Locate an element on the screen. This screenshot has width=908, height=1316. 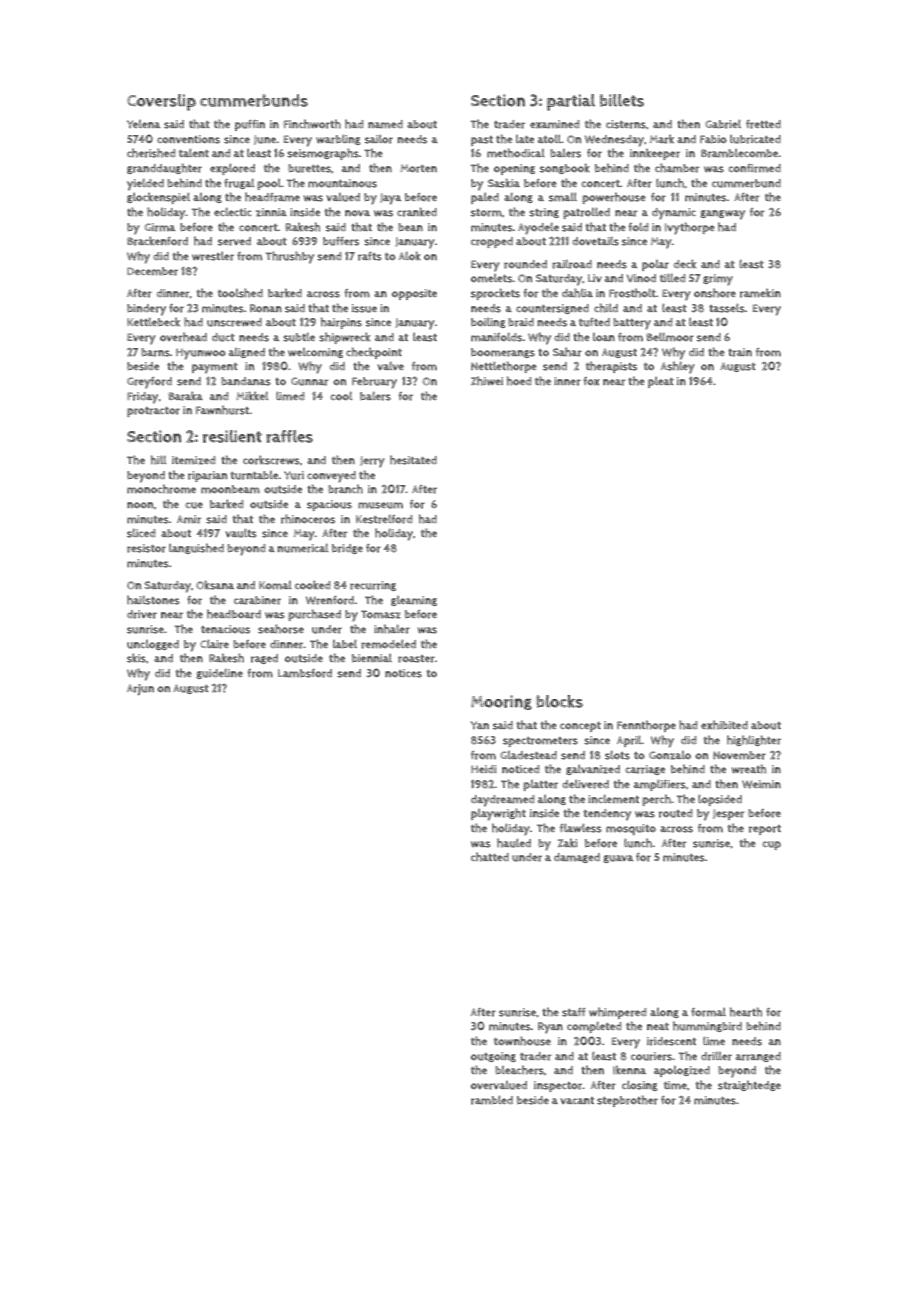
Coverslip is located at coordinates (161, 102).
